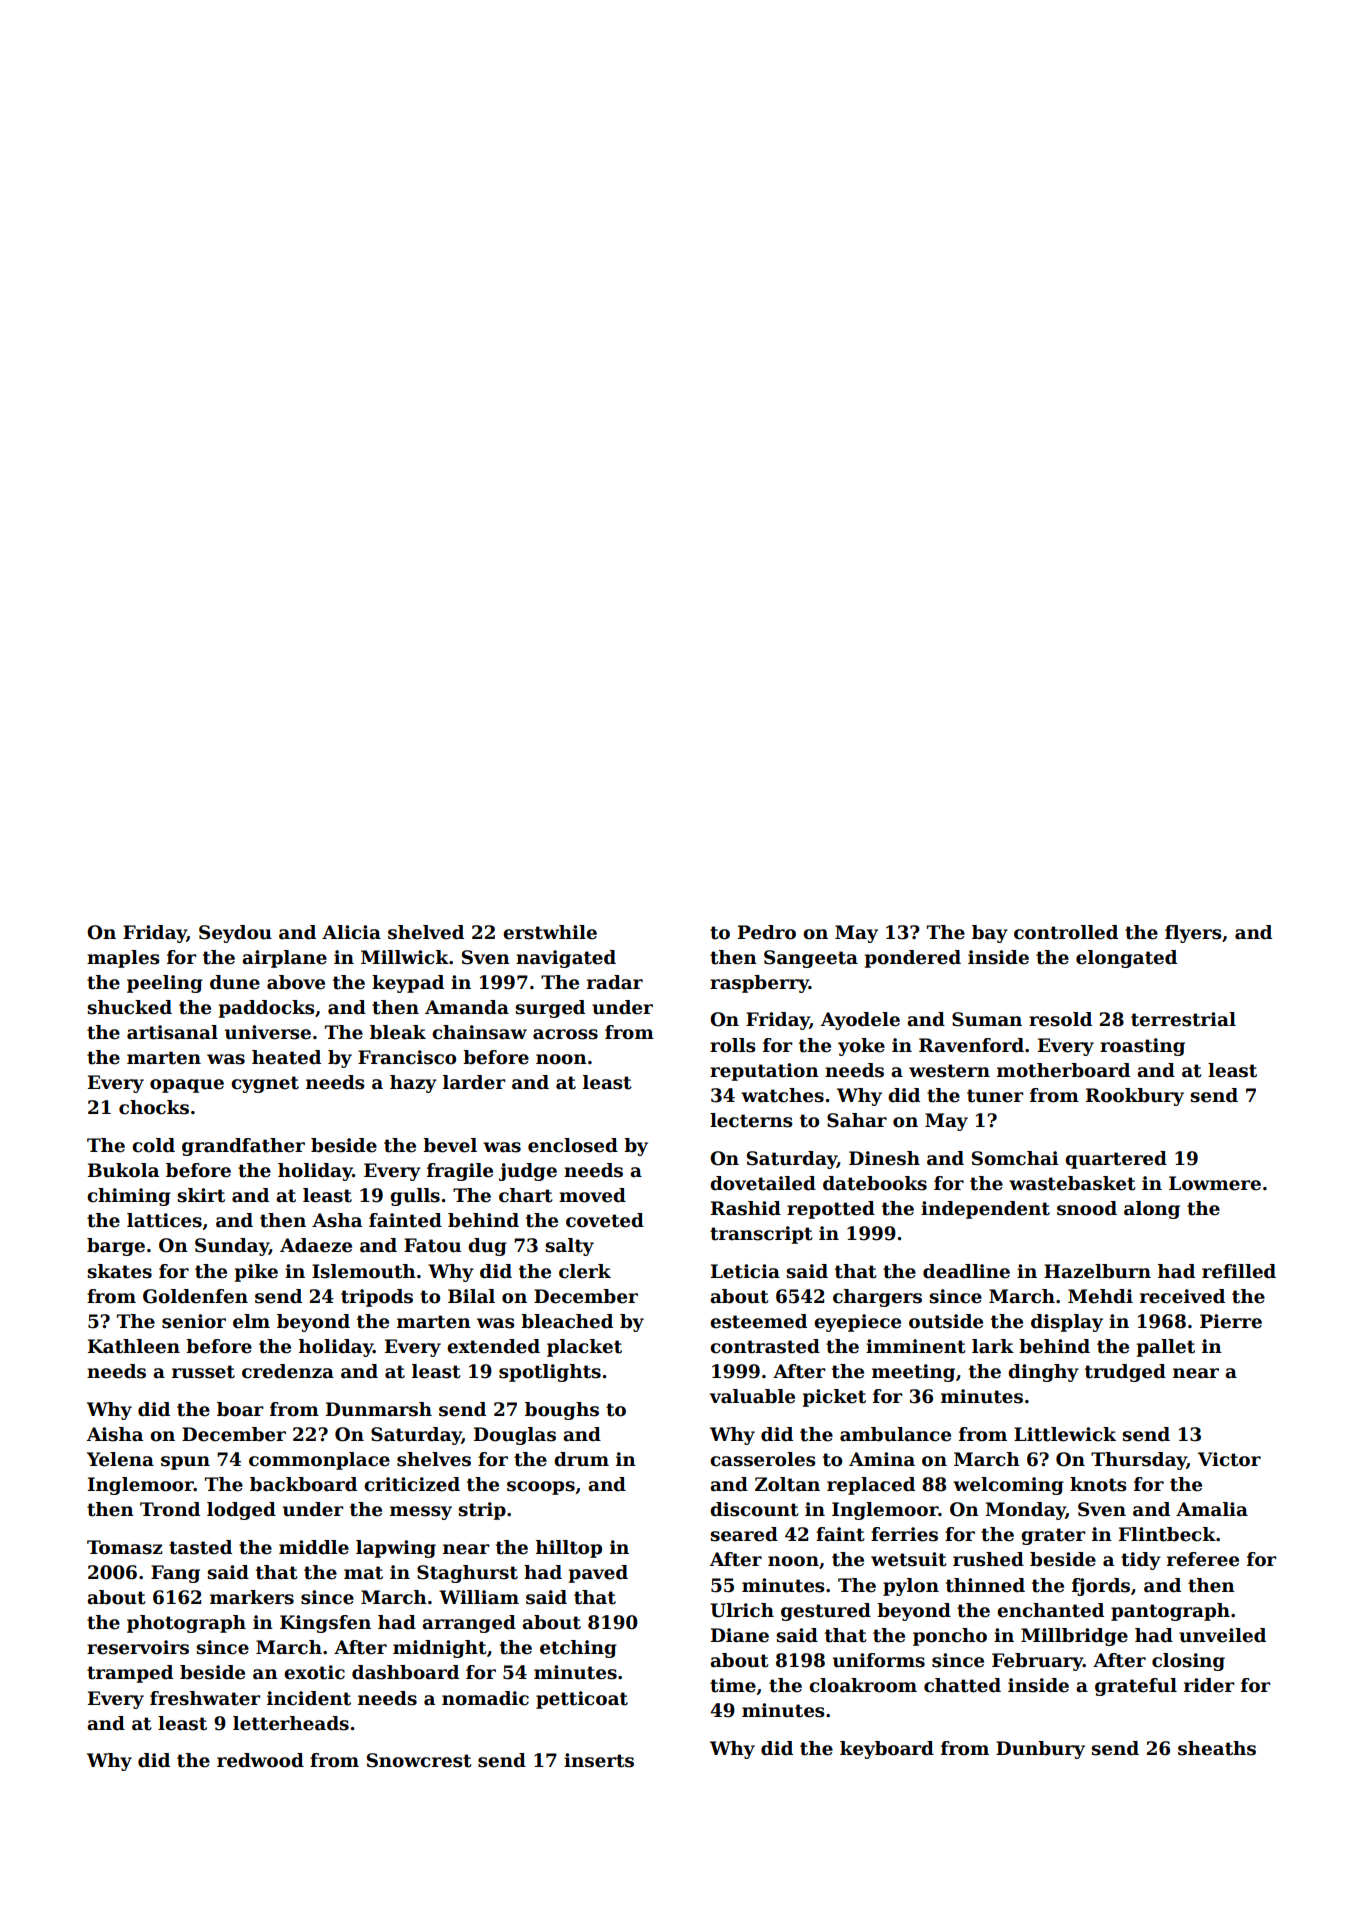 Image resolution: width=1364 pixels, height=1929 pixels. I want to click on Bukola, so click(123, 1170).
